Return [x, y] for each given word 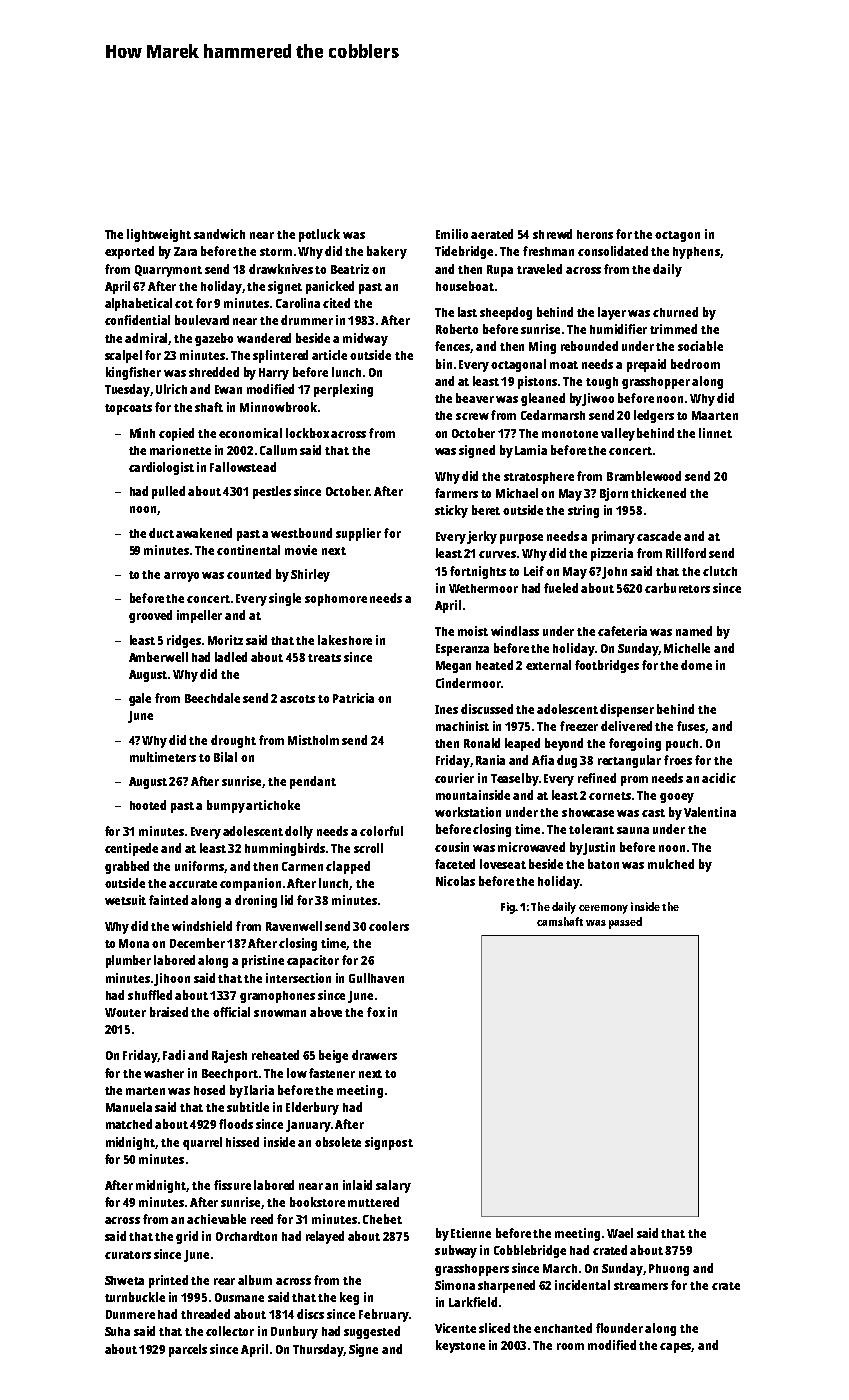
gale [140, 699]
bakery [387, 252]
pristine [263, 961]
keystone [460, 1346]
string [583, 511]
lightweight [159, 235]
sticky [451, 511]
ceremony [603, 909]
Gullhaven [376, 978]
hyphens [696, 253]
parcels [188, 1350]
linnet [715, 433]
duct [161, 533]
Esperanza [462, 650]
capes [676, 1348]
